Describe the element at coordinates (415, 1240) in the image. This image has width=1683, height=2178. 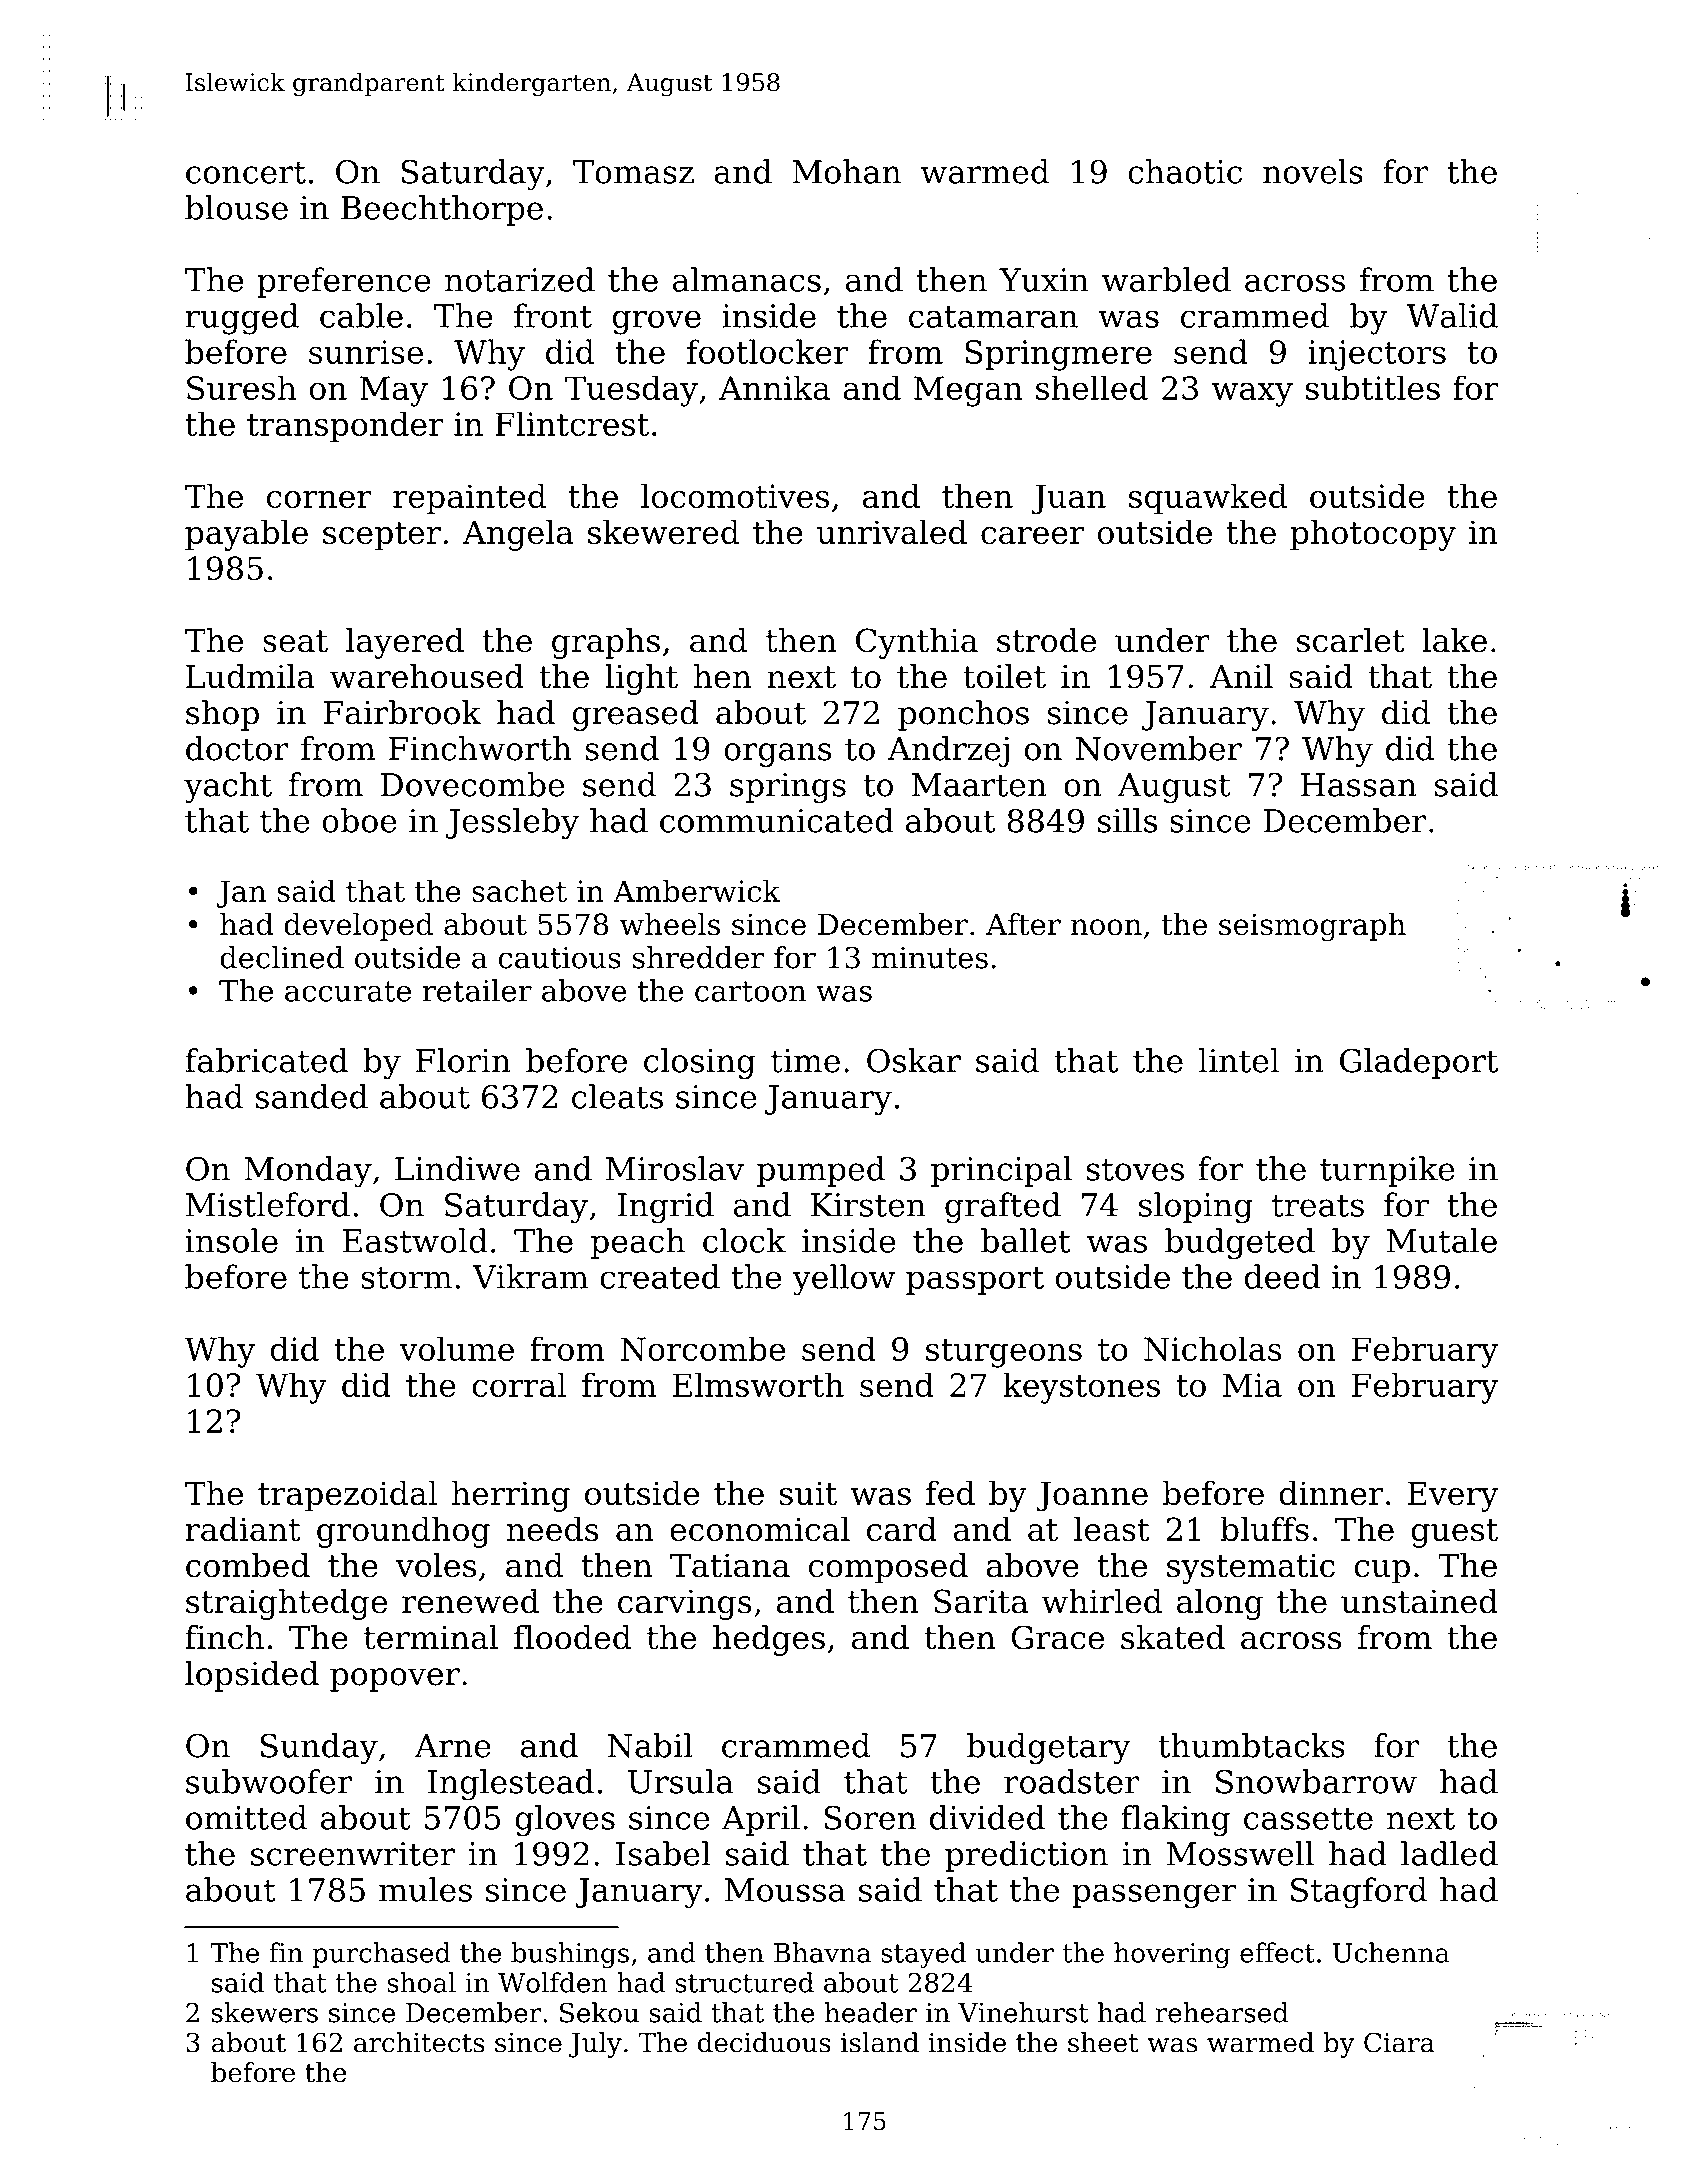
I see `Eastwold` at that location.
